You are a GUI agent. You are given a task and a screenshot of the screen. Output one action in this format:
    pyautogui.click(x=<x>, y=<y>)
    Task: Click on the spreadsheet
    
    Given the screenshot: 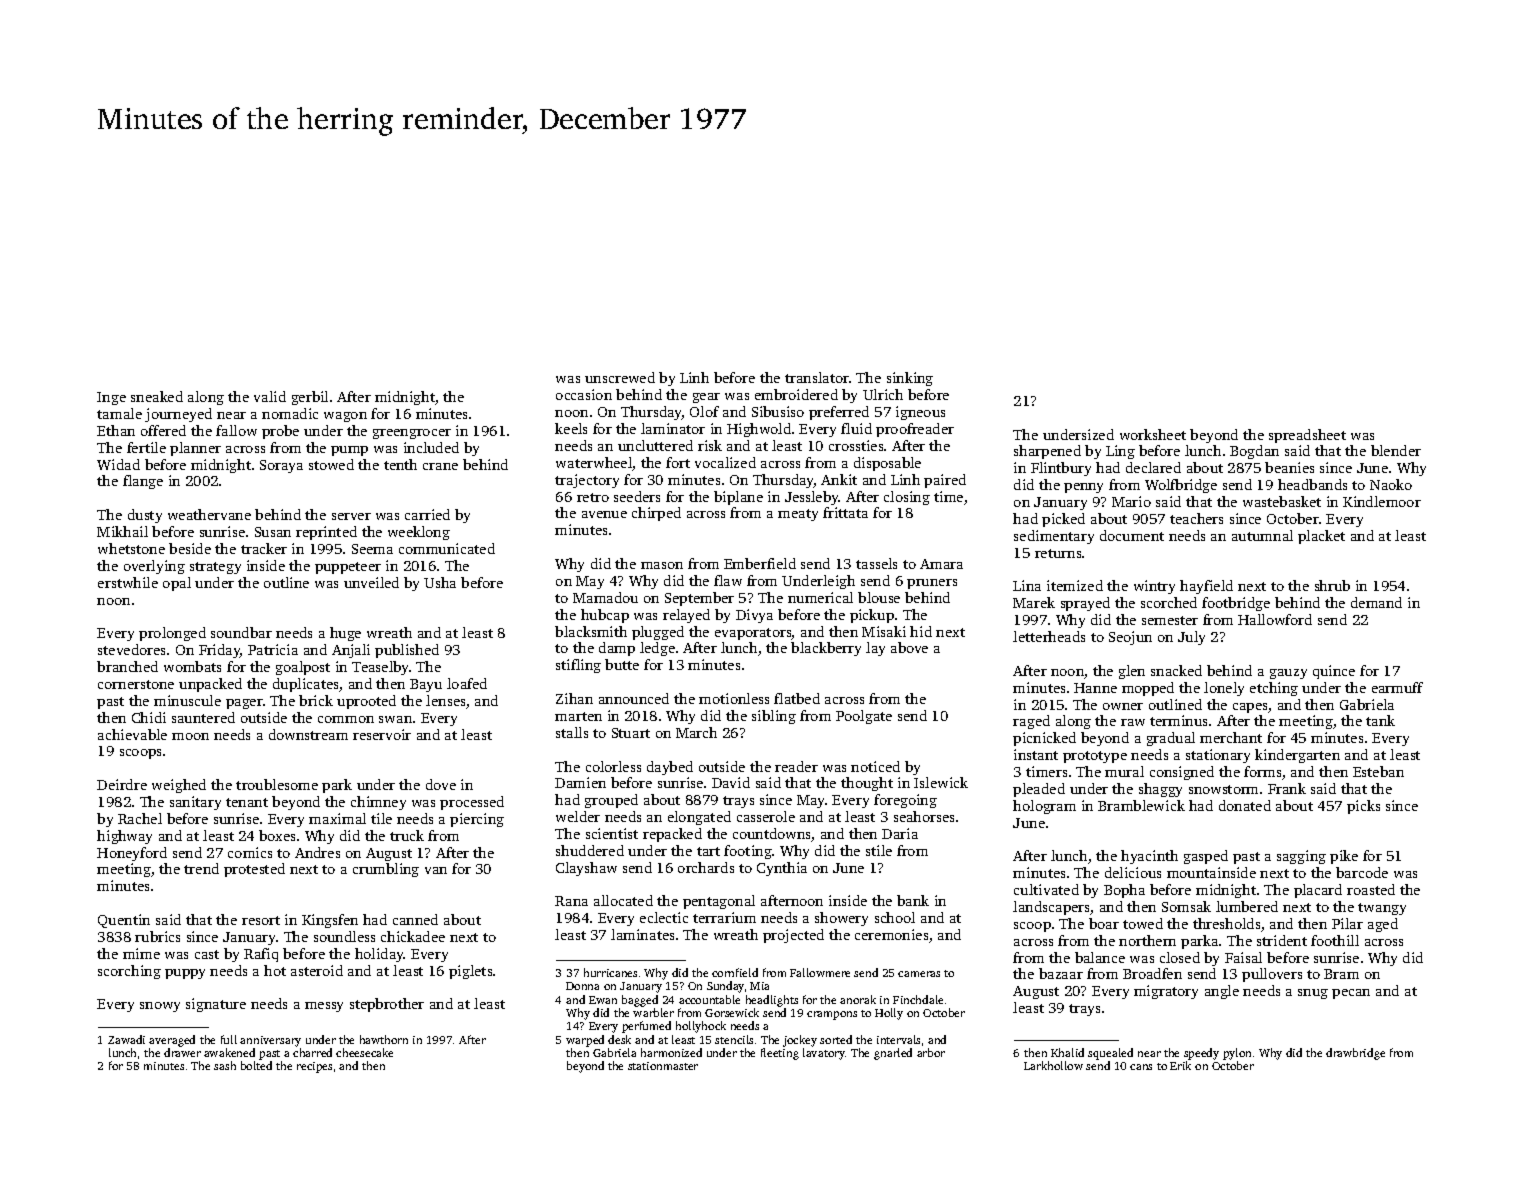 What is the action you would take?
    pyautogui.click(x=1307, y=436)
